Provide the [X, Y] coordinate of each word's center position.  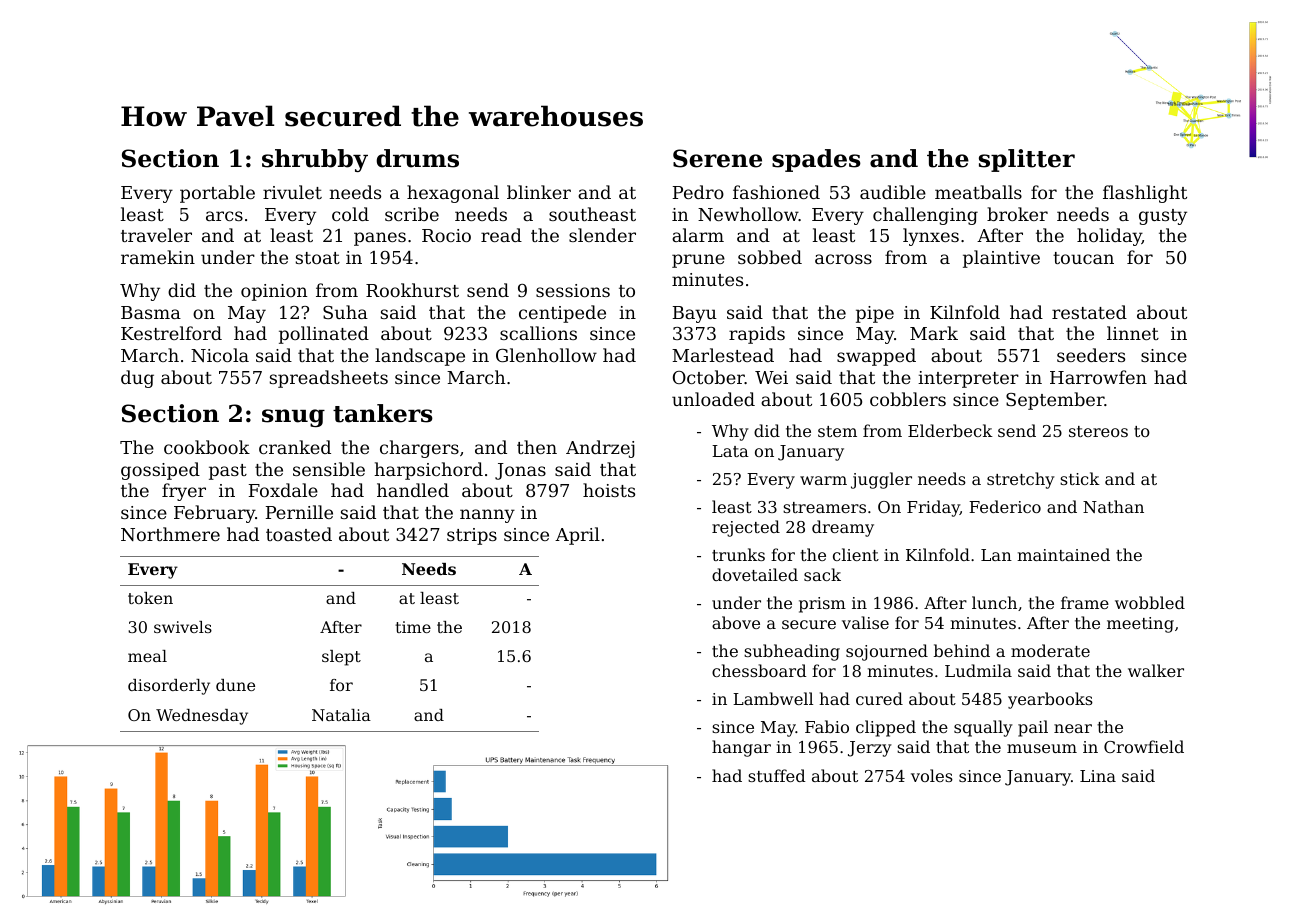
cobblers [908, 399]
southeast [592, 214]
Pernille [299, 512]
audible [893, 192]
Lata [730, 451]
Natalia [341, 715]
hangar [741, 748]
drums [417, 158]
